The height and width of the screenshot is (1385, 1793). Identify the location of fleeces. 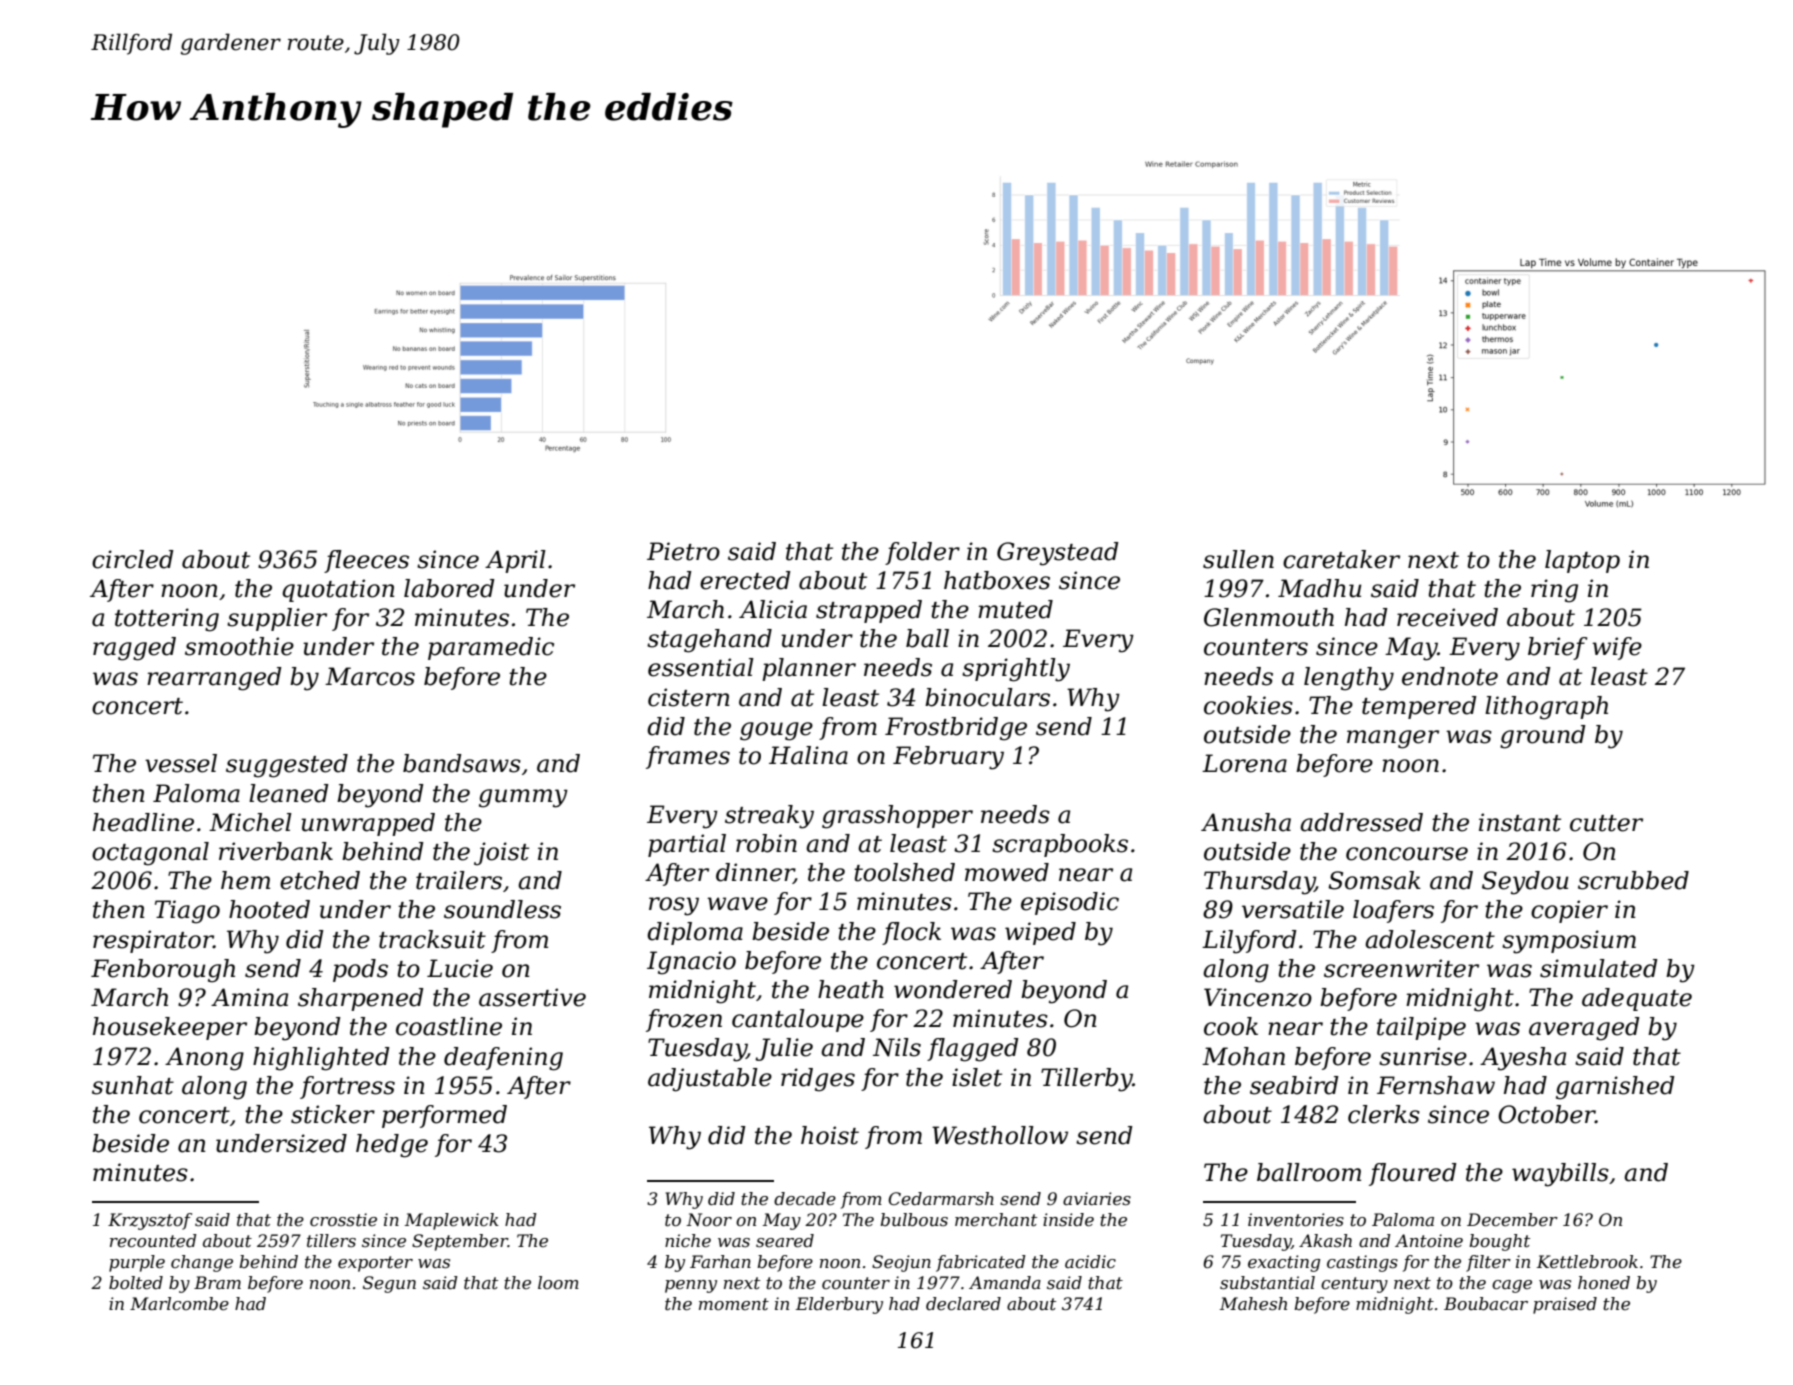
(366, 561).
